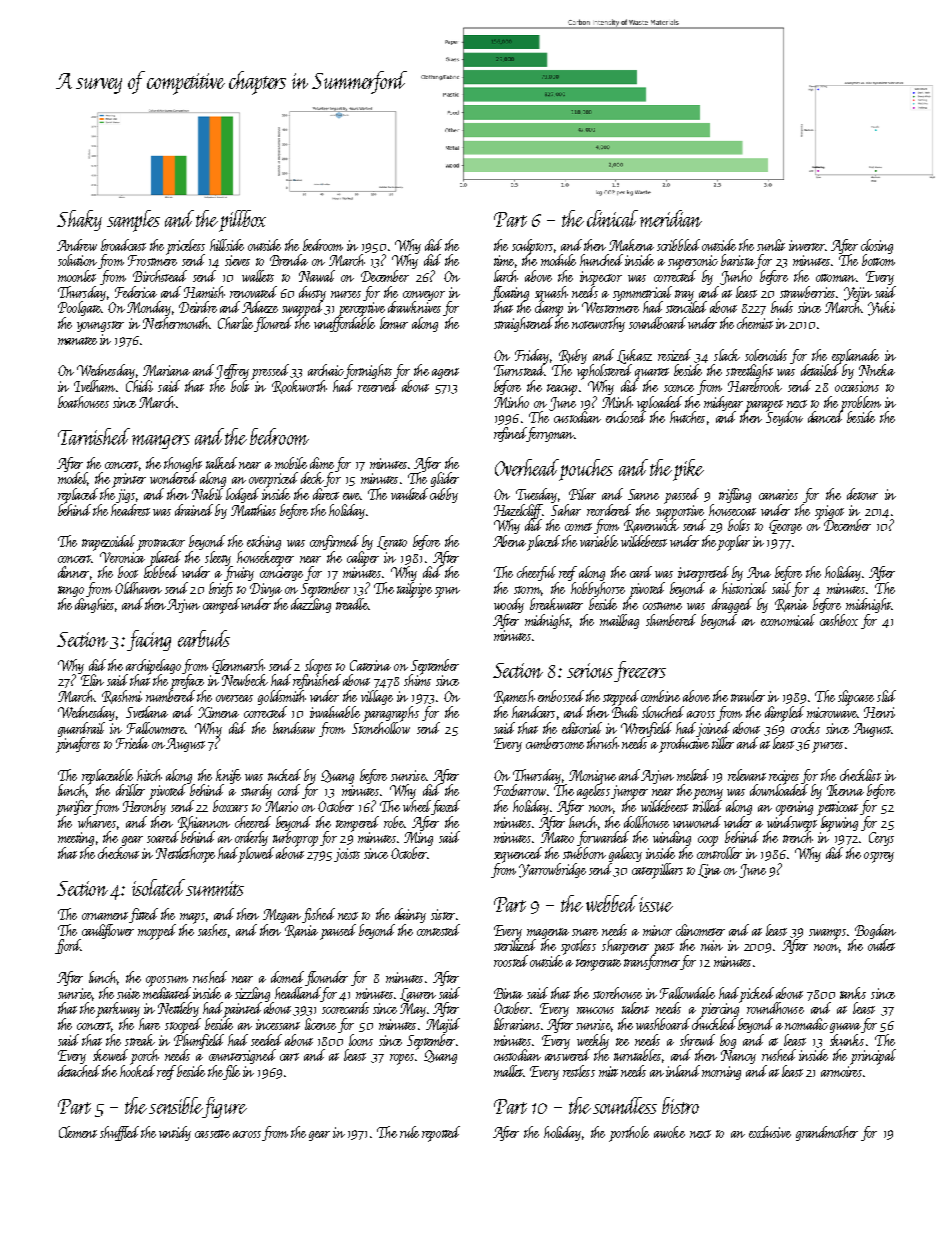 The height and width of the document is (1233, 952). I want to click on Shaky, so click(79, 220).
